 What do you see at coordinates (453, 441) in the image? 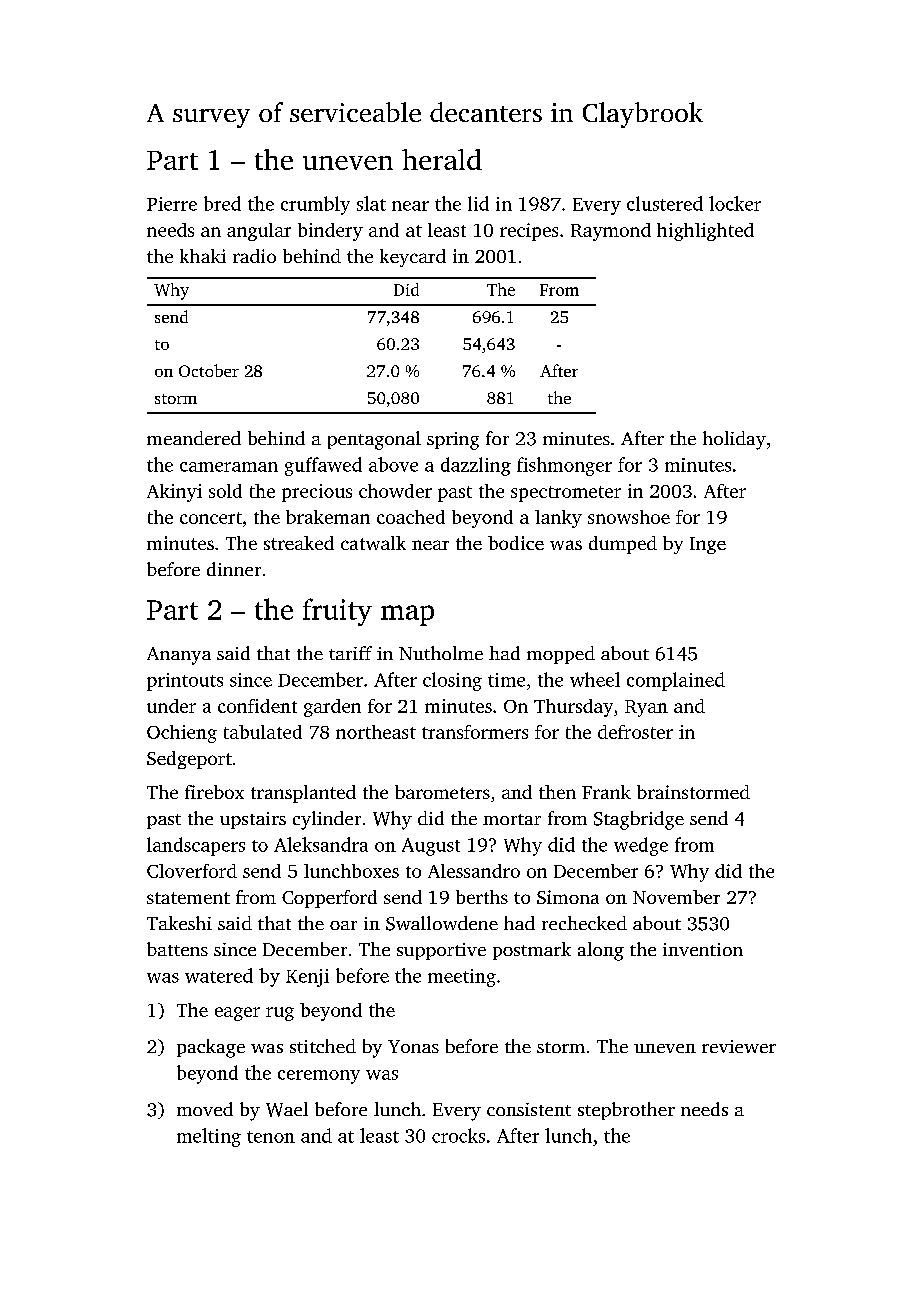
I see `spring` at bounding box center [453, 441].
